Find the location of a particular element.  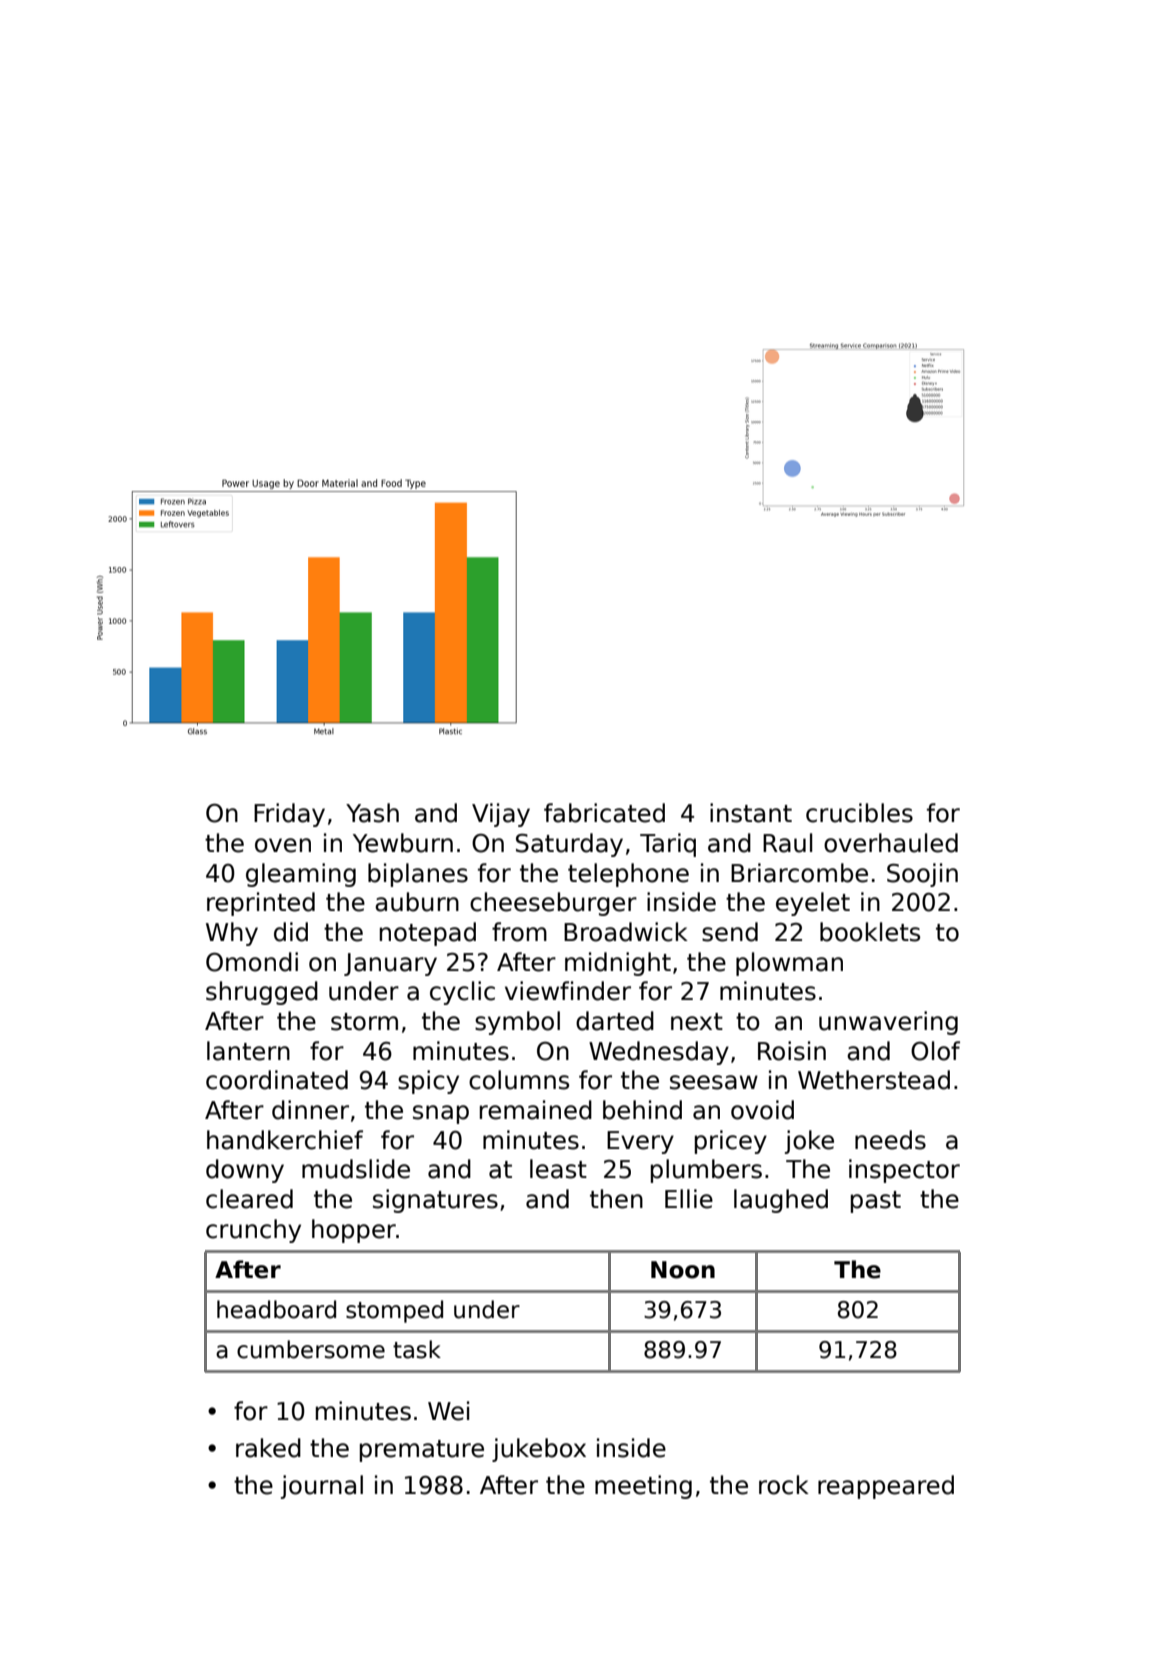

raked is located at coordinates (268, 1448).
